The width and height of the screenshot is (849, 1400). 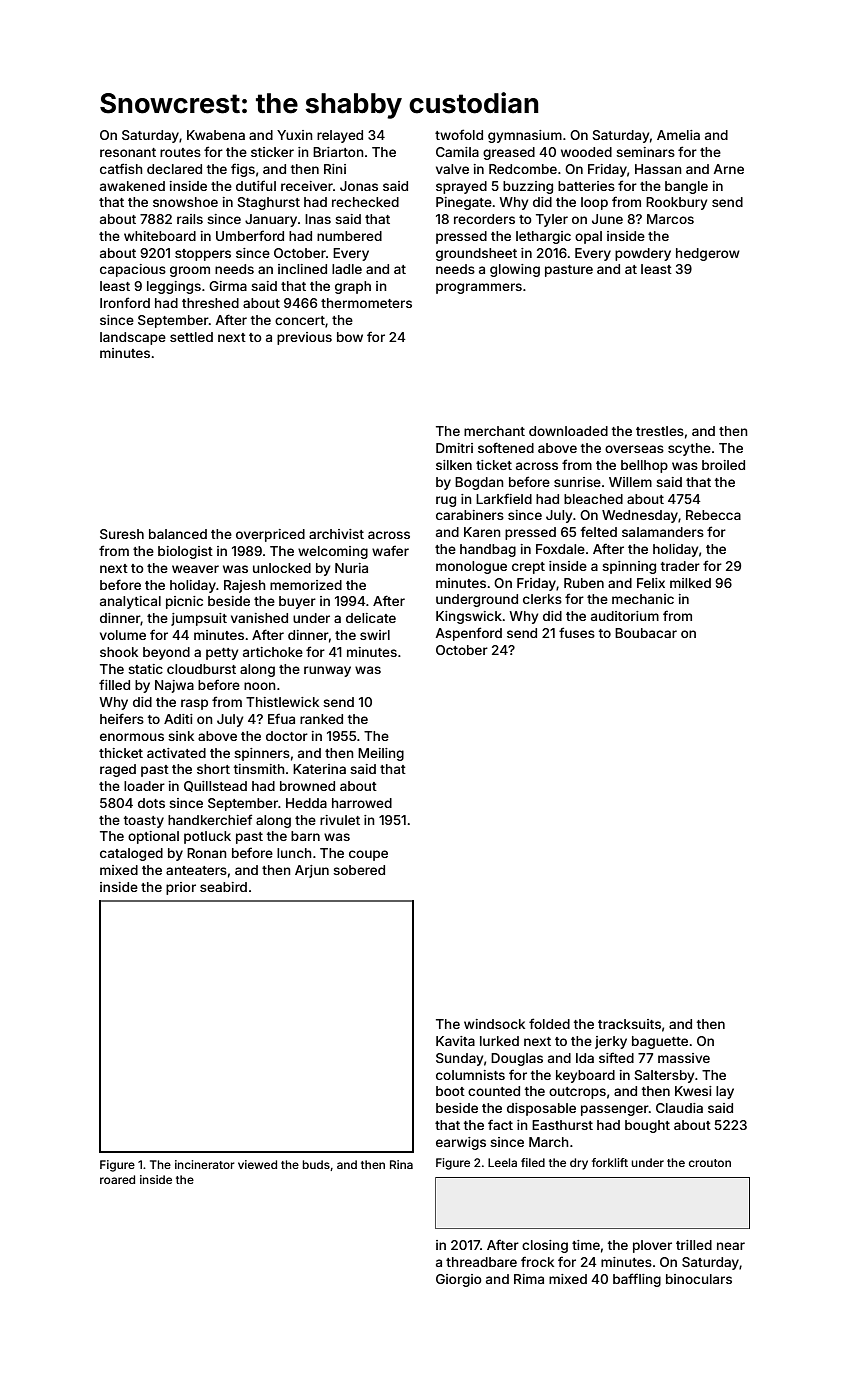 What do you see at coordinates (678, 135) in the screenshot?
I see `Amelia` at bounding box center [678, 135].
